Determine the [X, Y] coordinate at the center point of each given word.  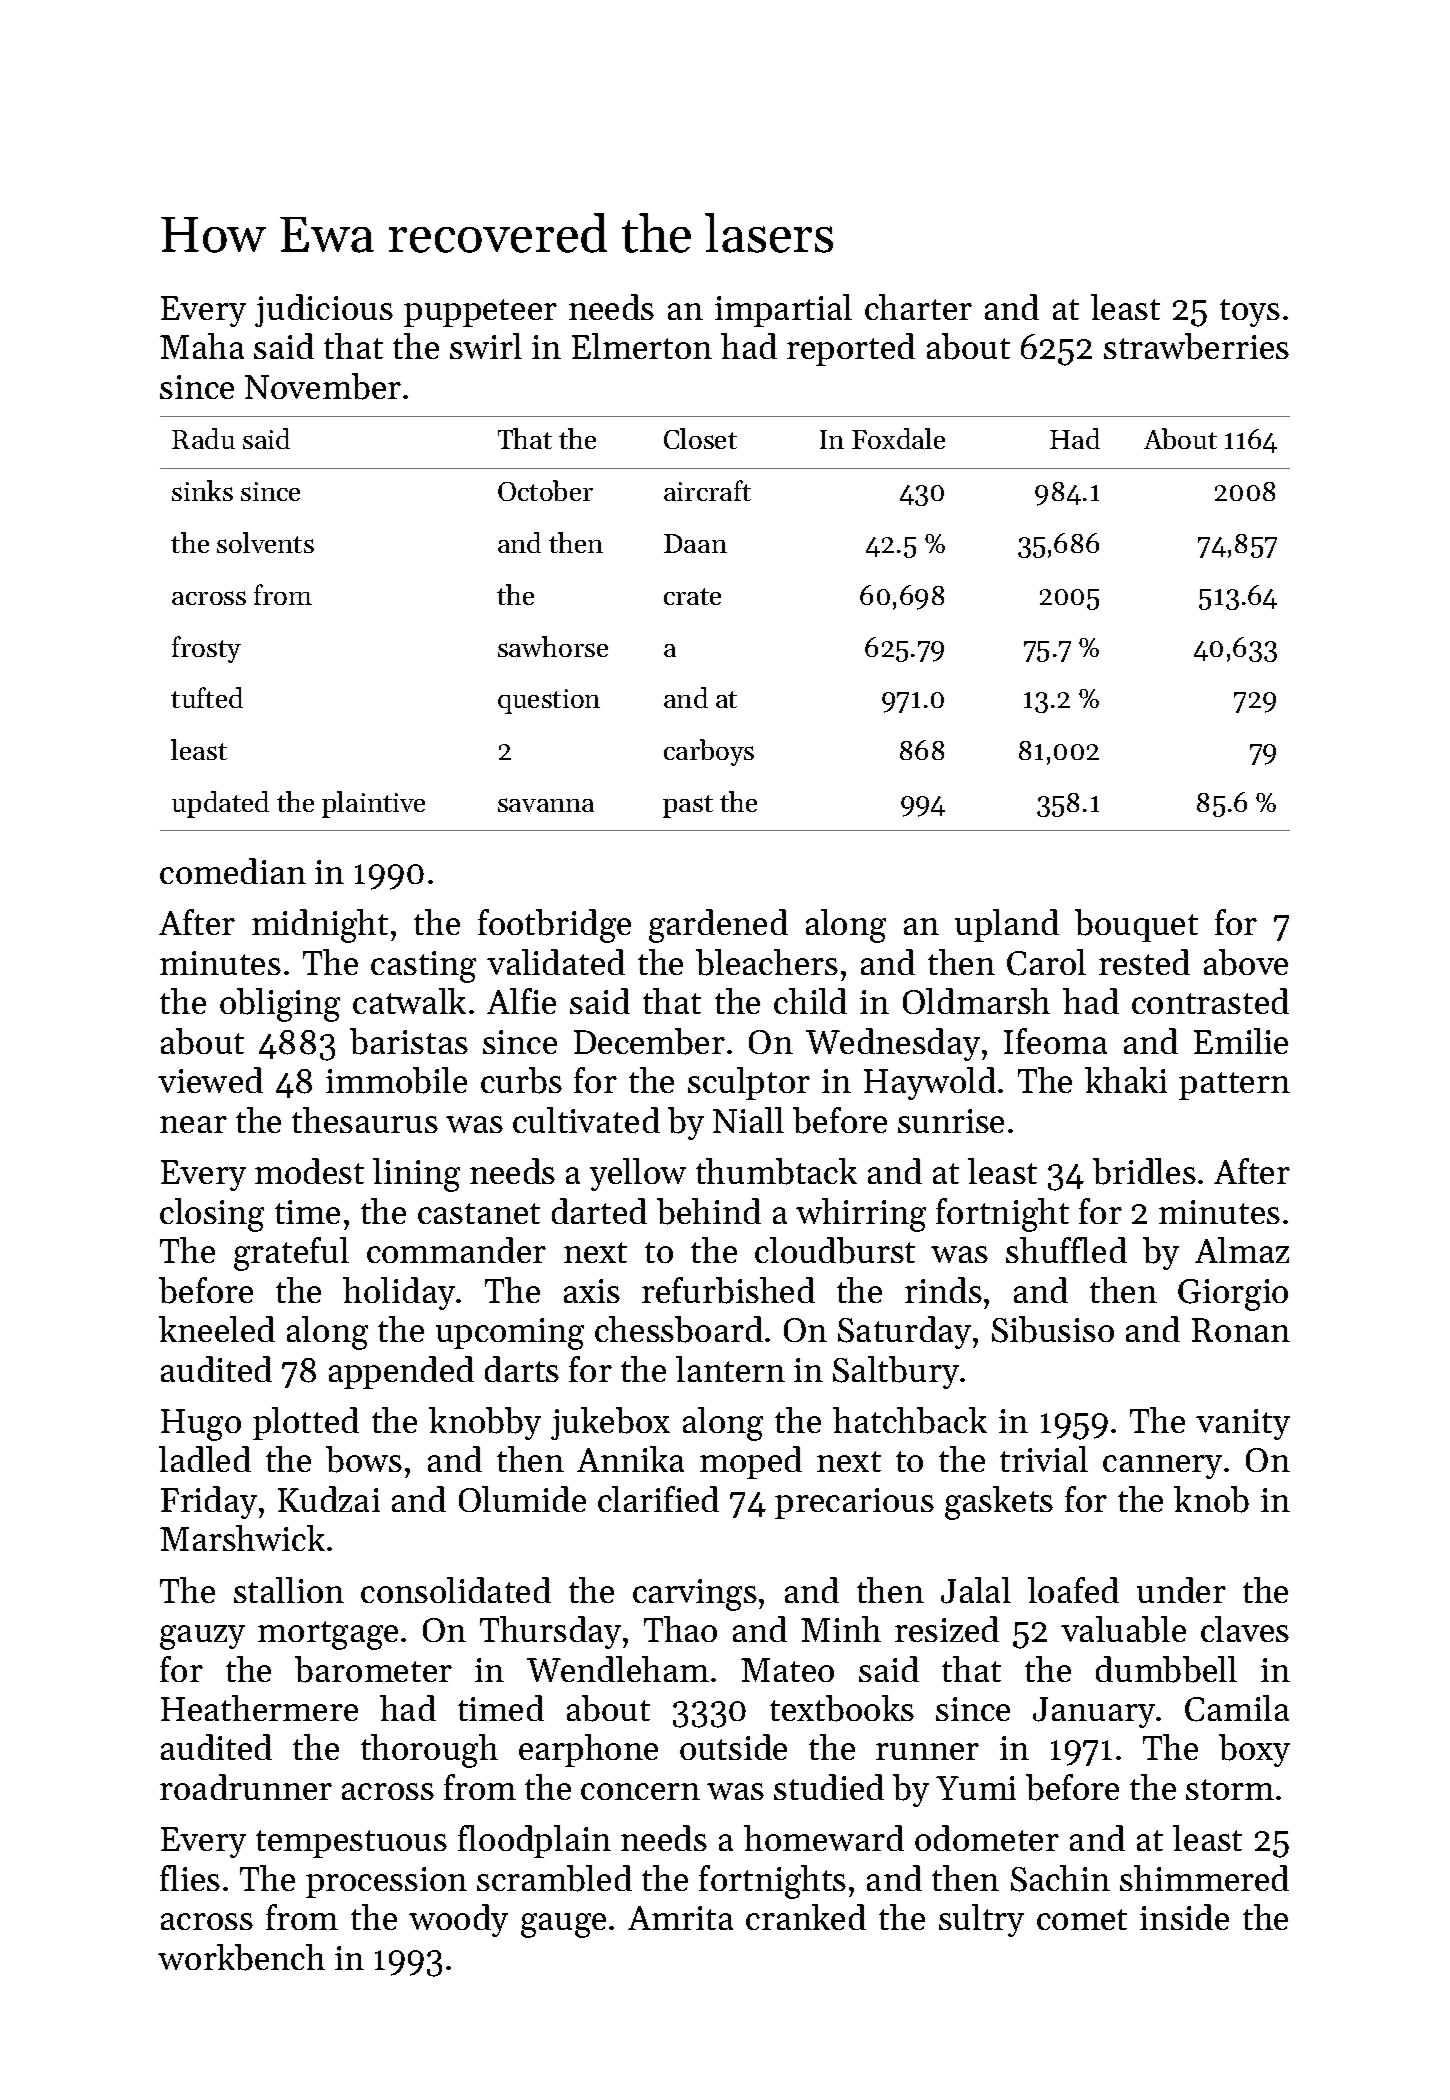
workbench [241, 1957]
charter [918, 307]
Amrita [680, 1918]
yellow [638, 1174]
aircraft [707, 490]
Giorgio [1233, 1295]
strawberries [1196, 346]
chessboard [679, 1329]
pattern [1234, 1086]
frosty [206, 649]
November [323, 386]
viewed [210, 1080]
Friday [209, 1502]
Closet [700, 438]
